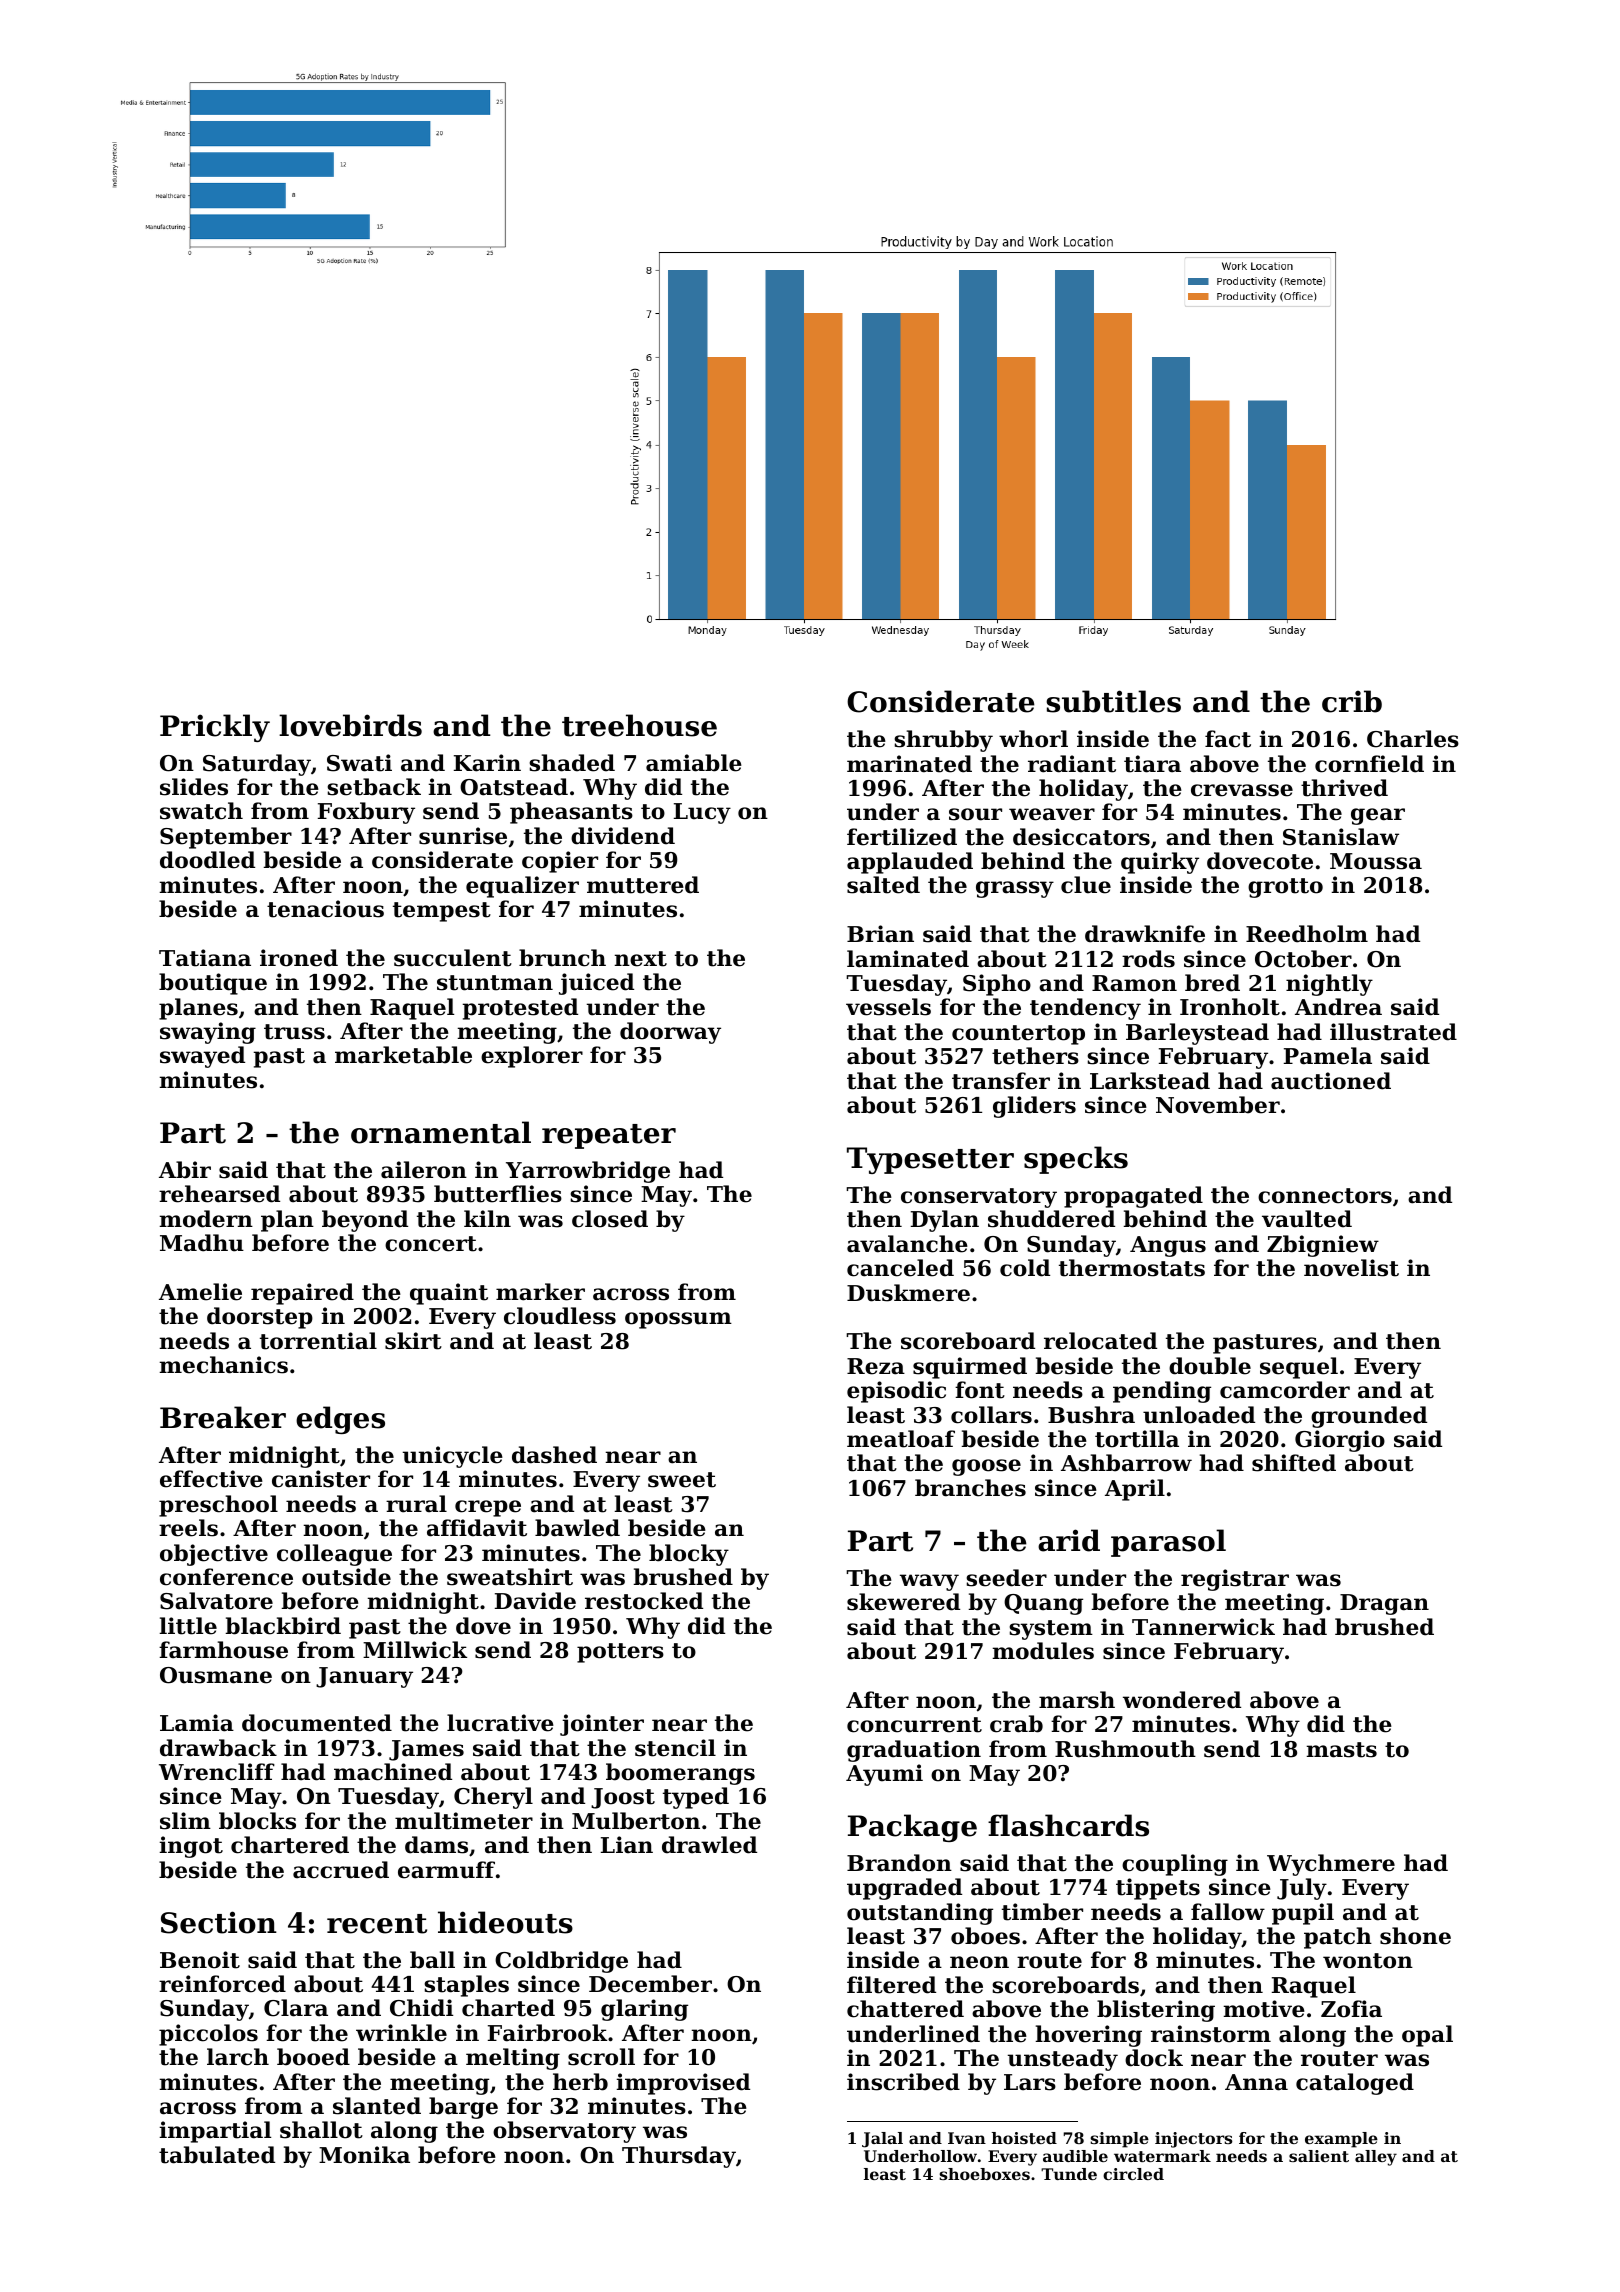 This screenshot has width=1620, height=2292. What do you see at coordinates (675, 1748) in the screenshot?
I see `stencil` at bounding box center [675, 1748].
